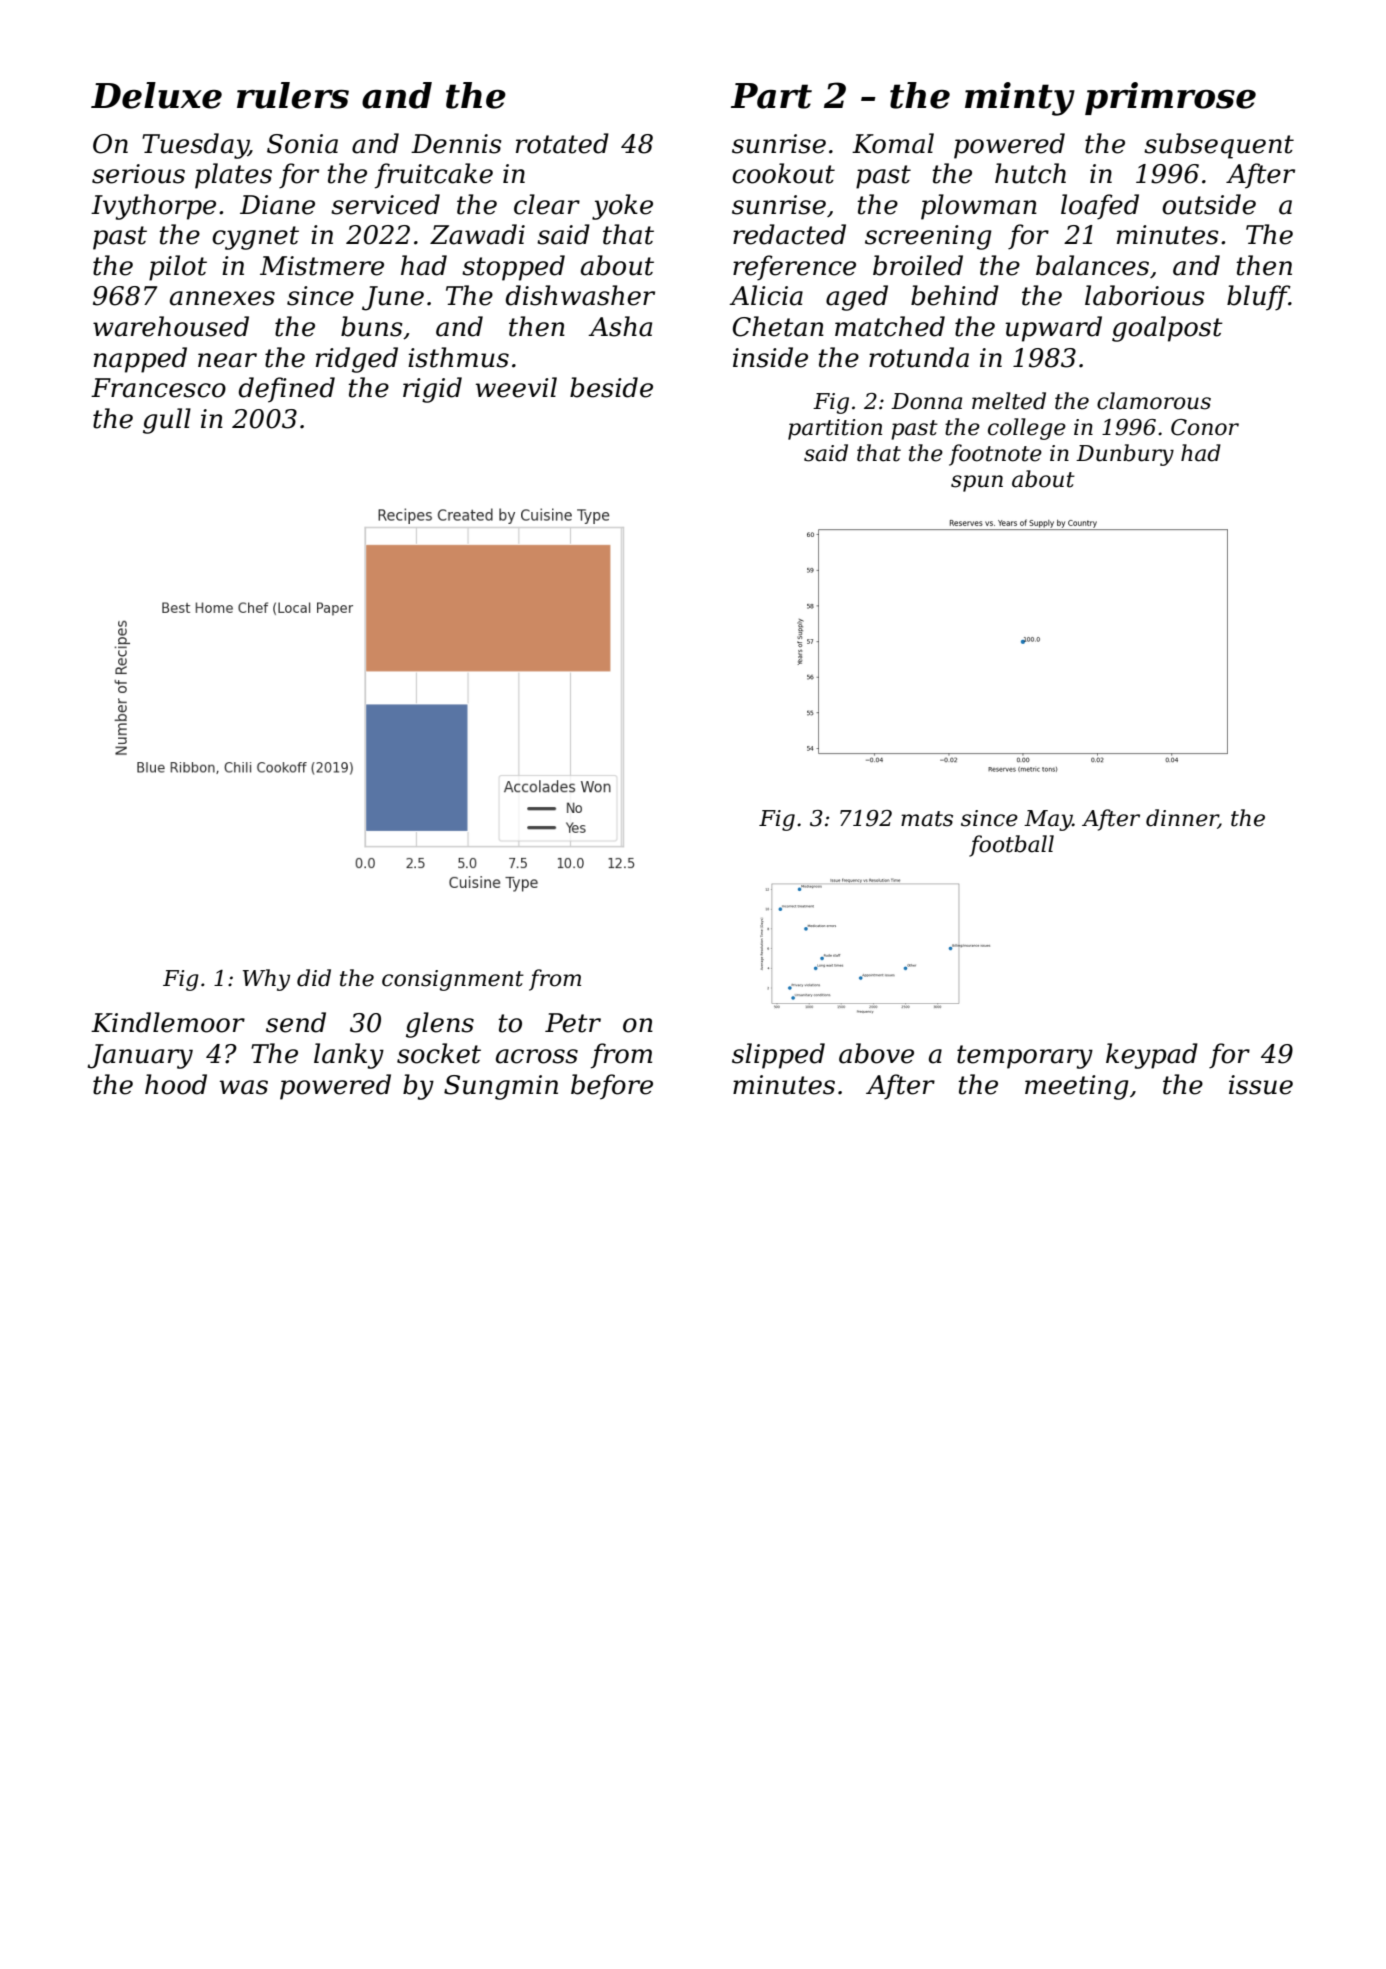  I want to click on rotated, so click(562, 143).
